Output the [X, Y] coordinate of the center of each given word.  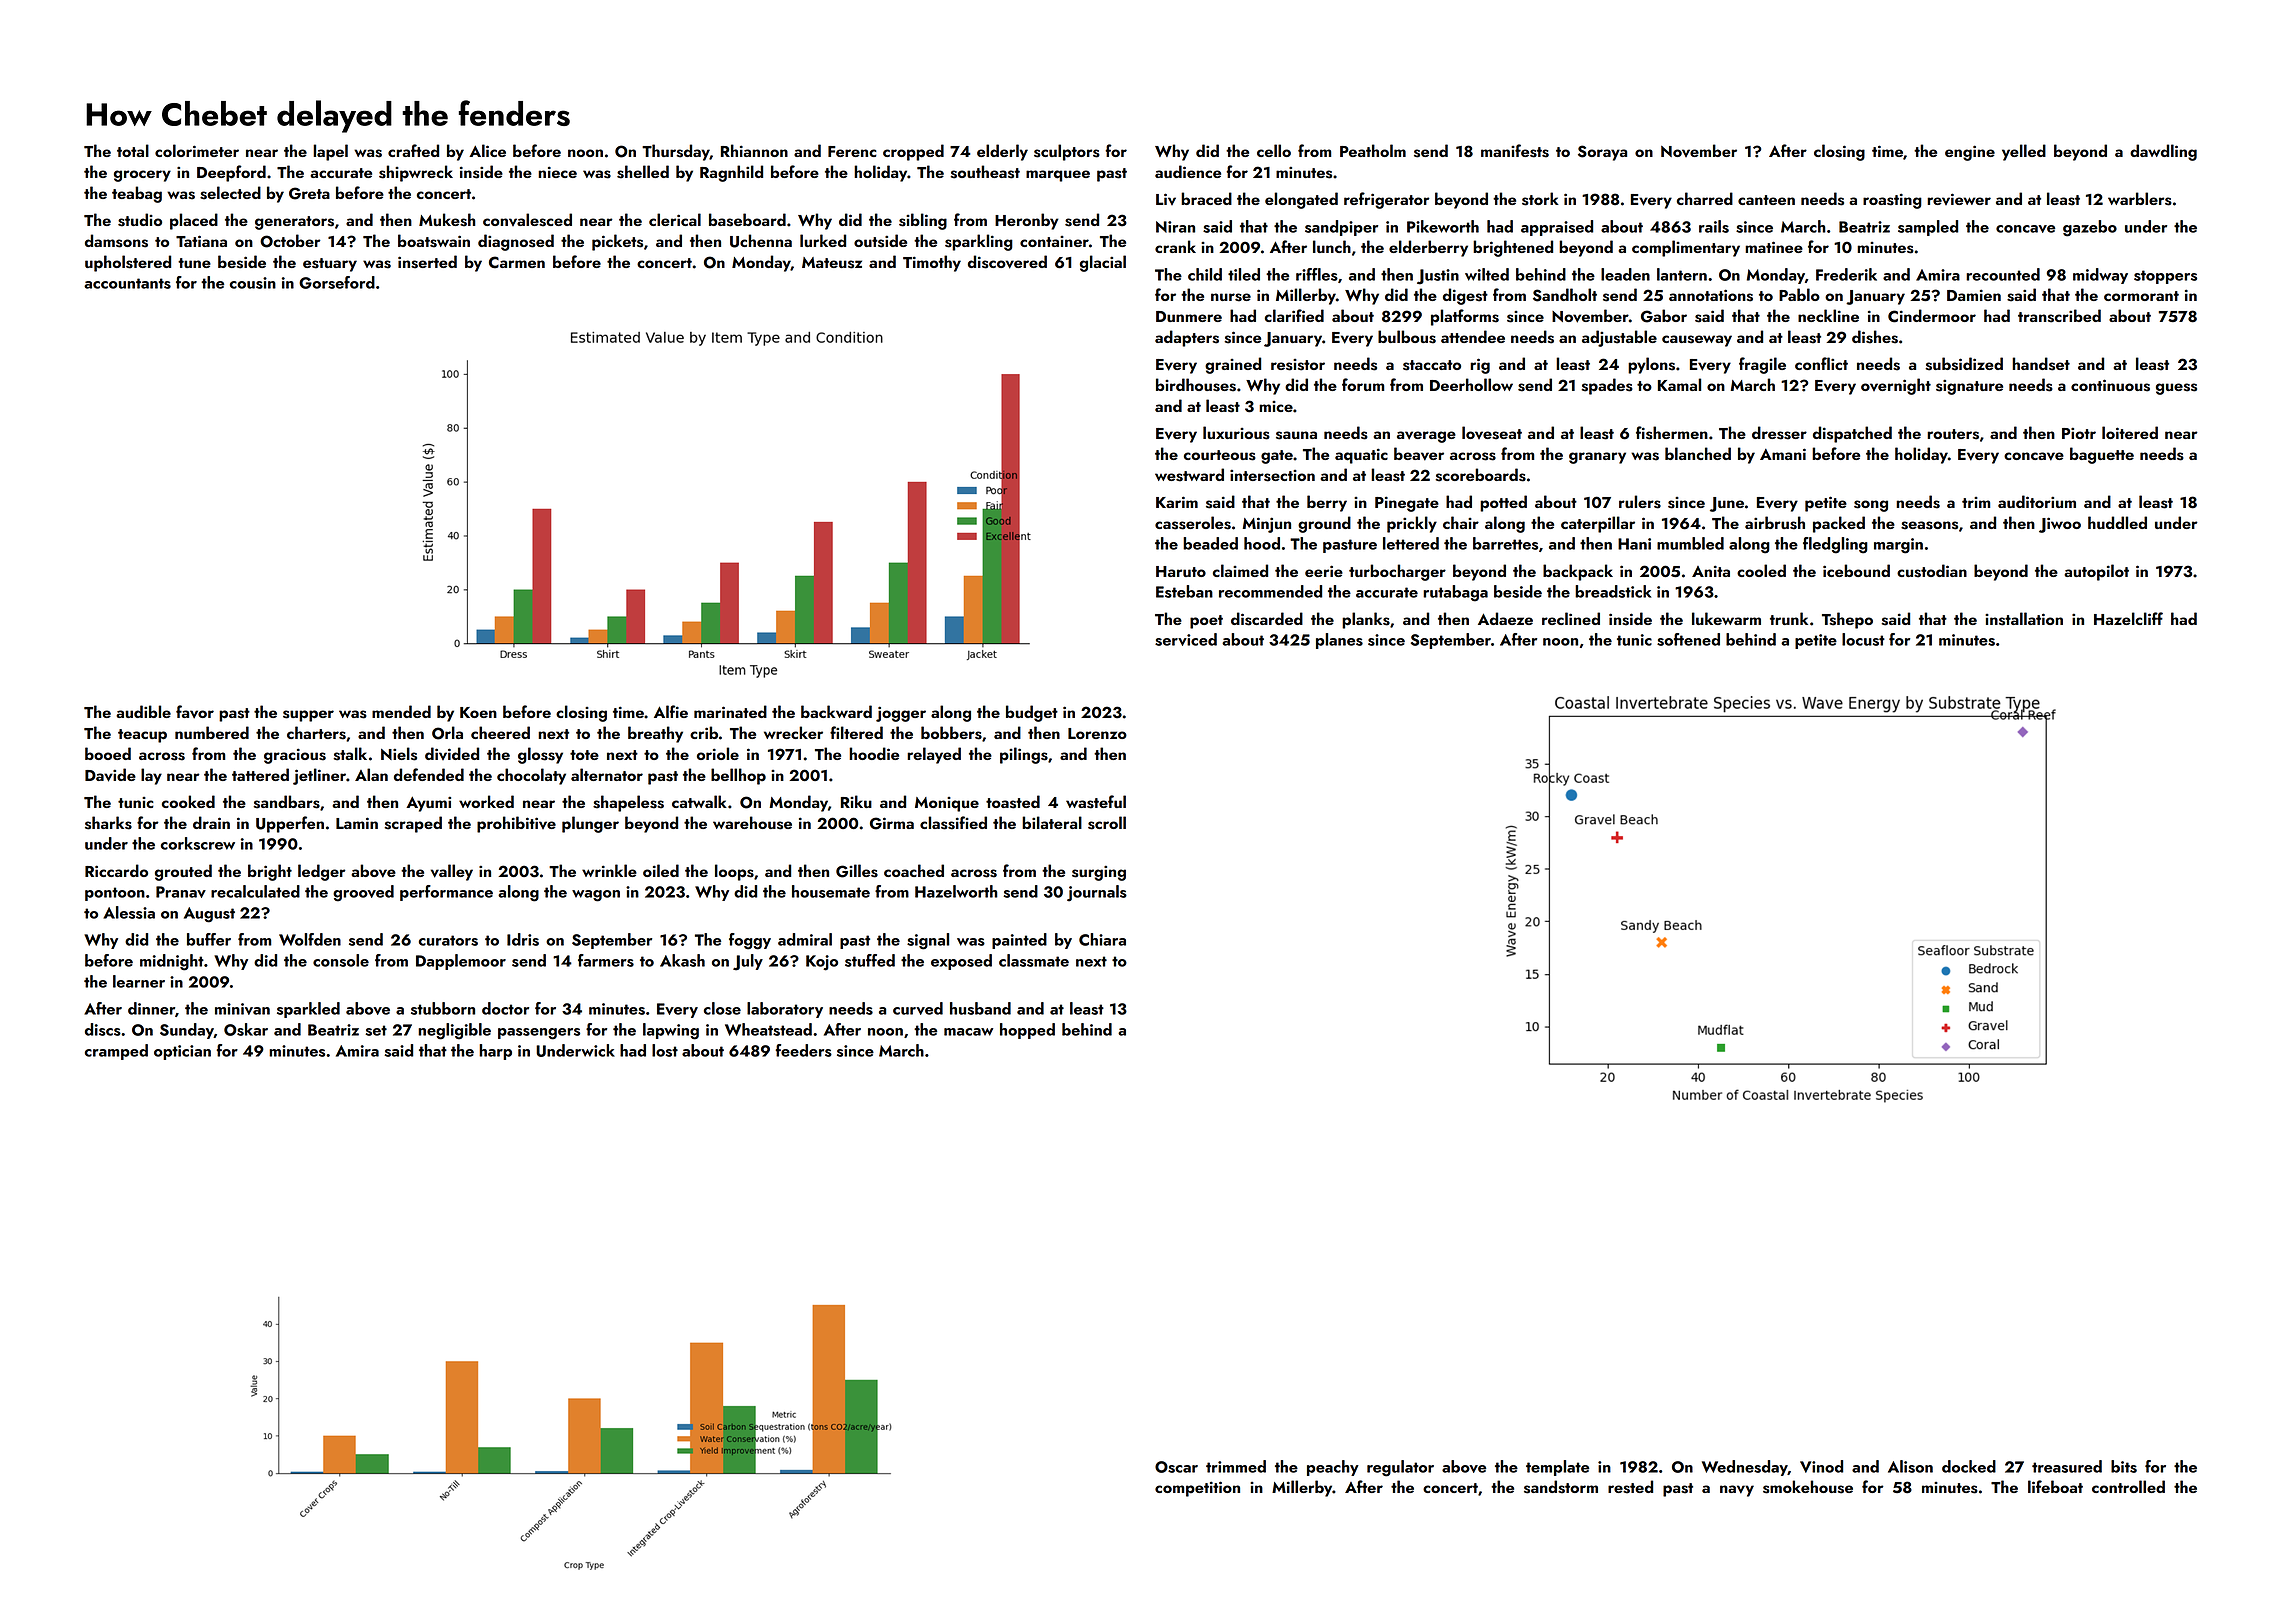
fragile [1762, 365]
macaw [968, 1032]
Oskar [246, 1029]
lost [665, 1050]
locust [1863, 639]
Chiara [1102, 939]
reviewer [1959, 199]
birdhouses [1196, 385]
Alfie [671, 711]
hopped [1027, 1031]
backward [836, 711]
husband [980, 1008]
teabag [137, 194]
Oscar [1176, 1467]
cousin [253, 283]
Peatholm [1373, 150]
